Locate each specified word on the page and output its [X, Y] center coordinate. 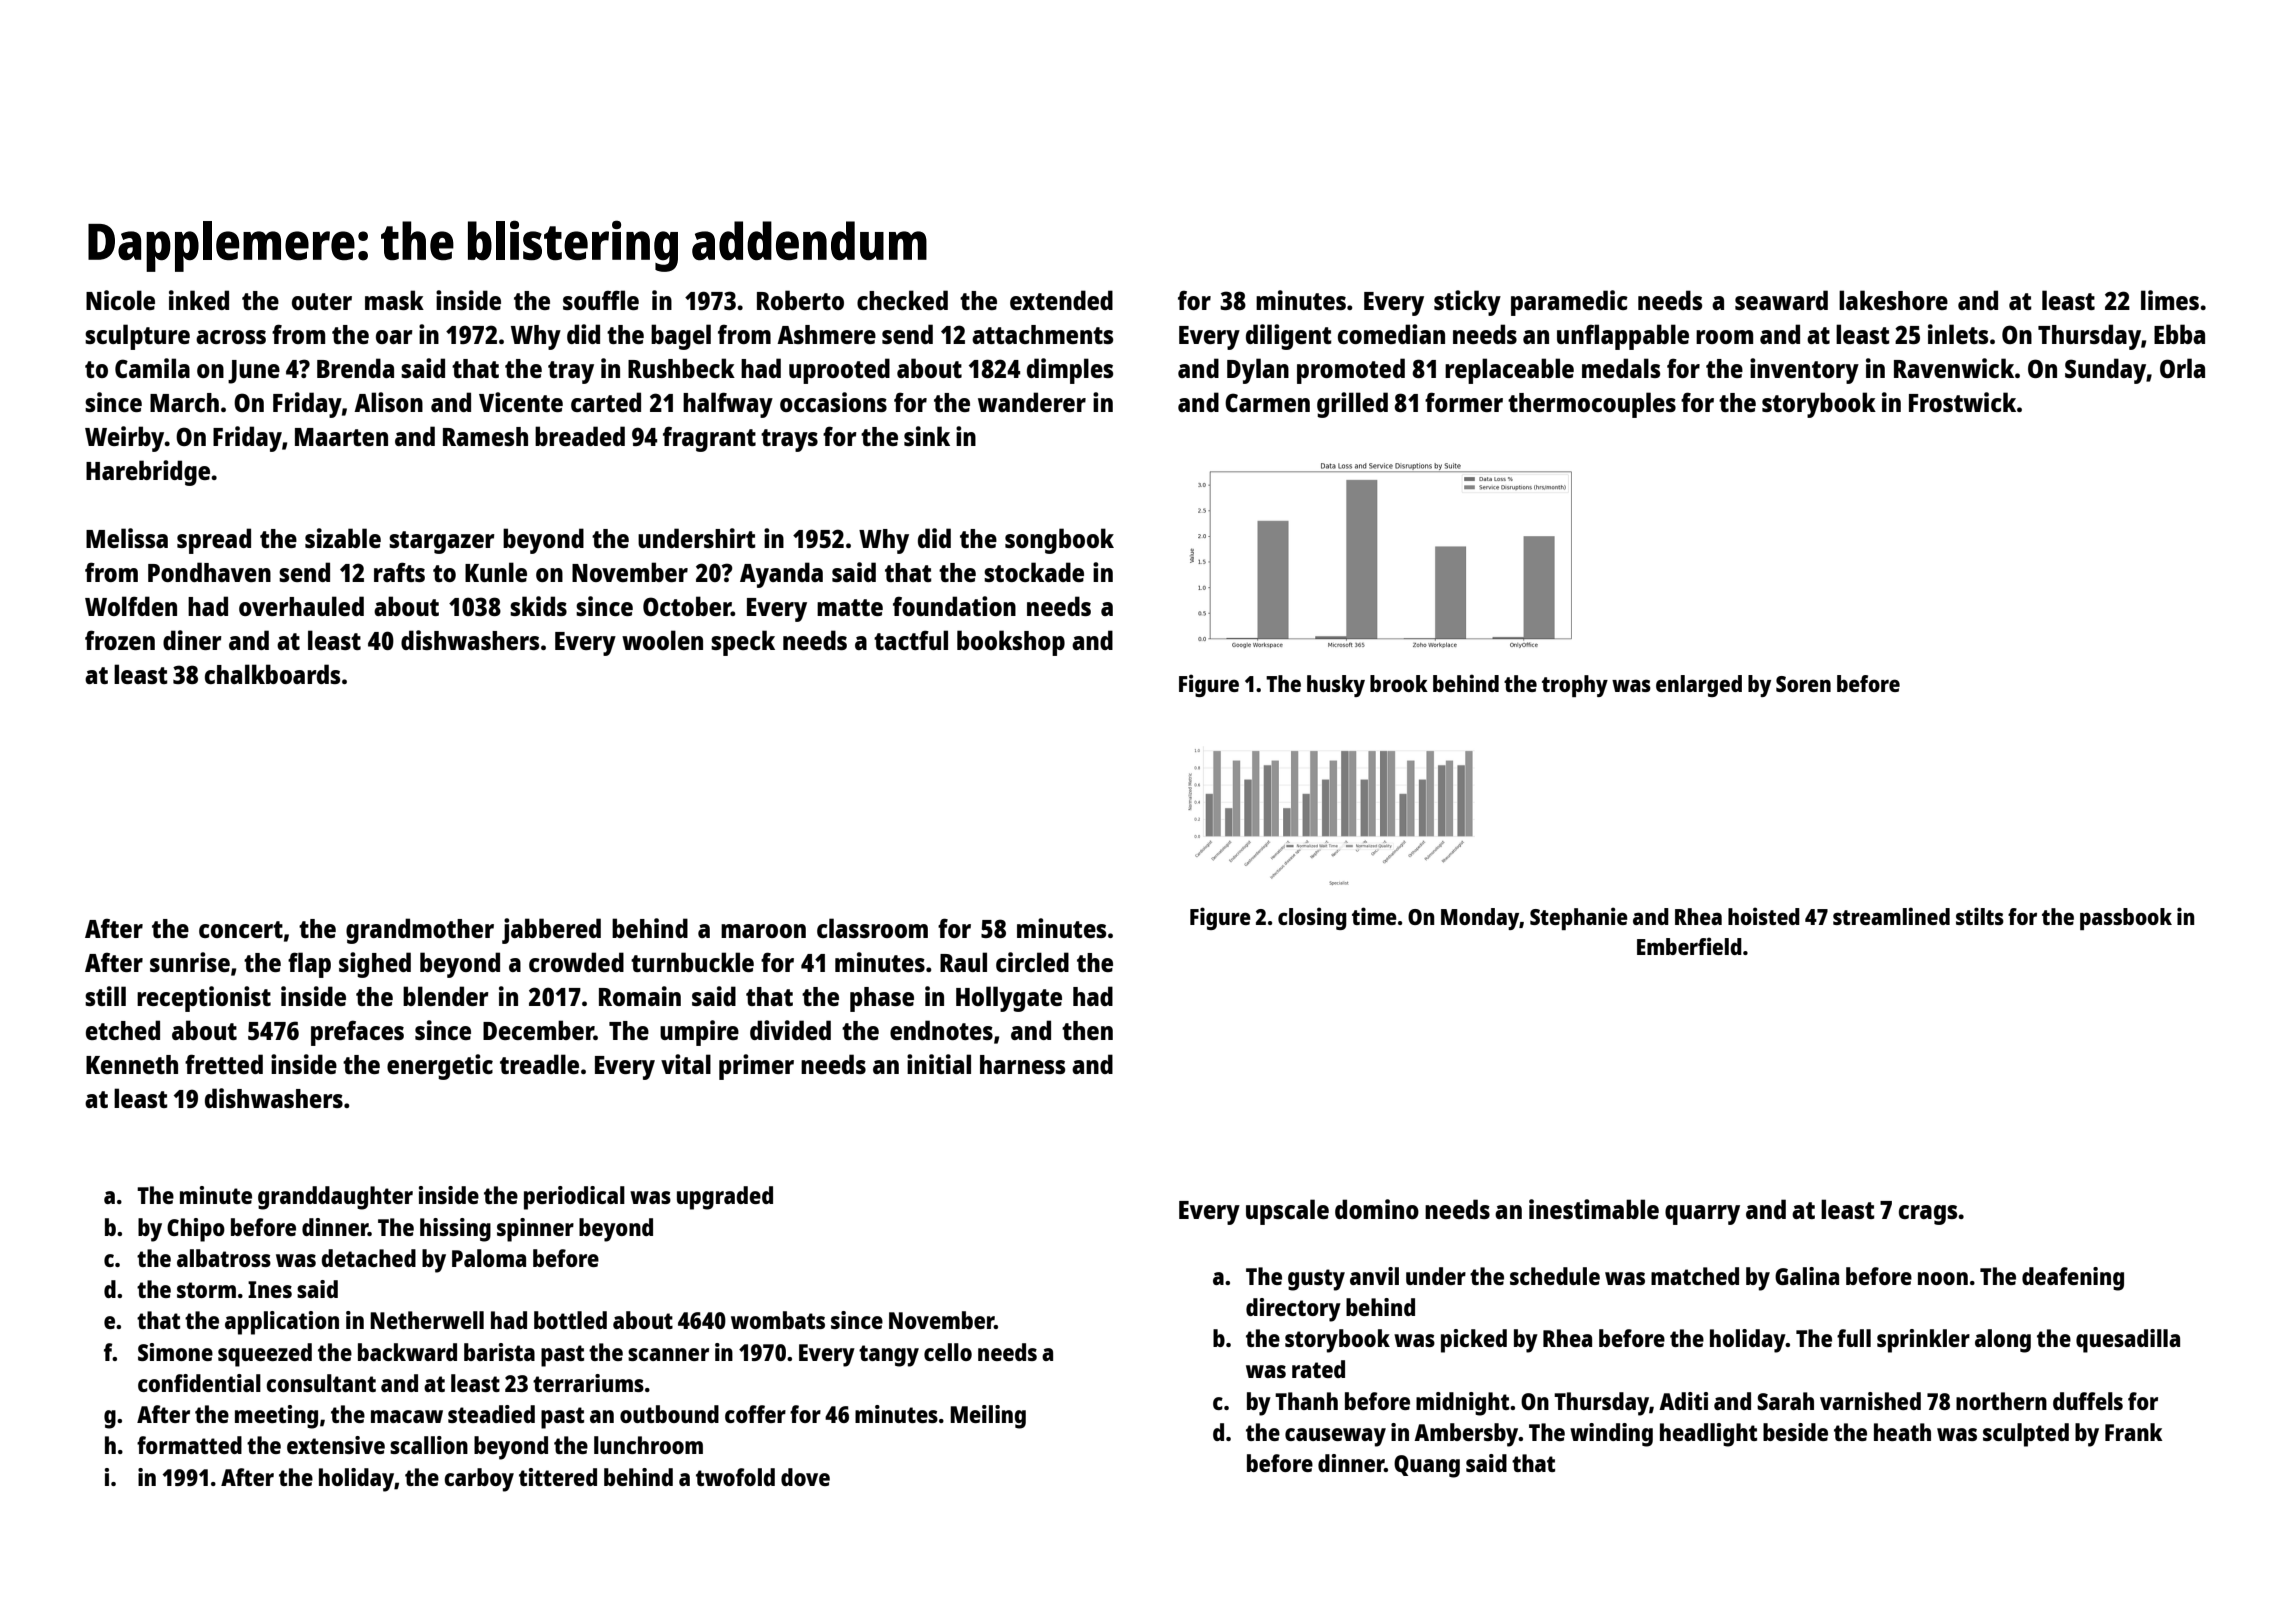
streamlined [1891, 916]
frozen [120, 640]
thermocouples [1592, 405]
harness [1022, 1064]
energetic [440, 1067]
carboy [479, 1480]
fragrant [709, 439]
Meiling [988, 1417]
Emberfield [1689, 946]
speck [743, 643]
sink [927, 436]
